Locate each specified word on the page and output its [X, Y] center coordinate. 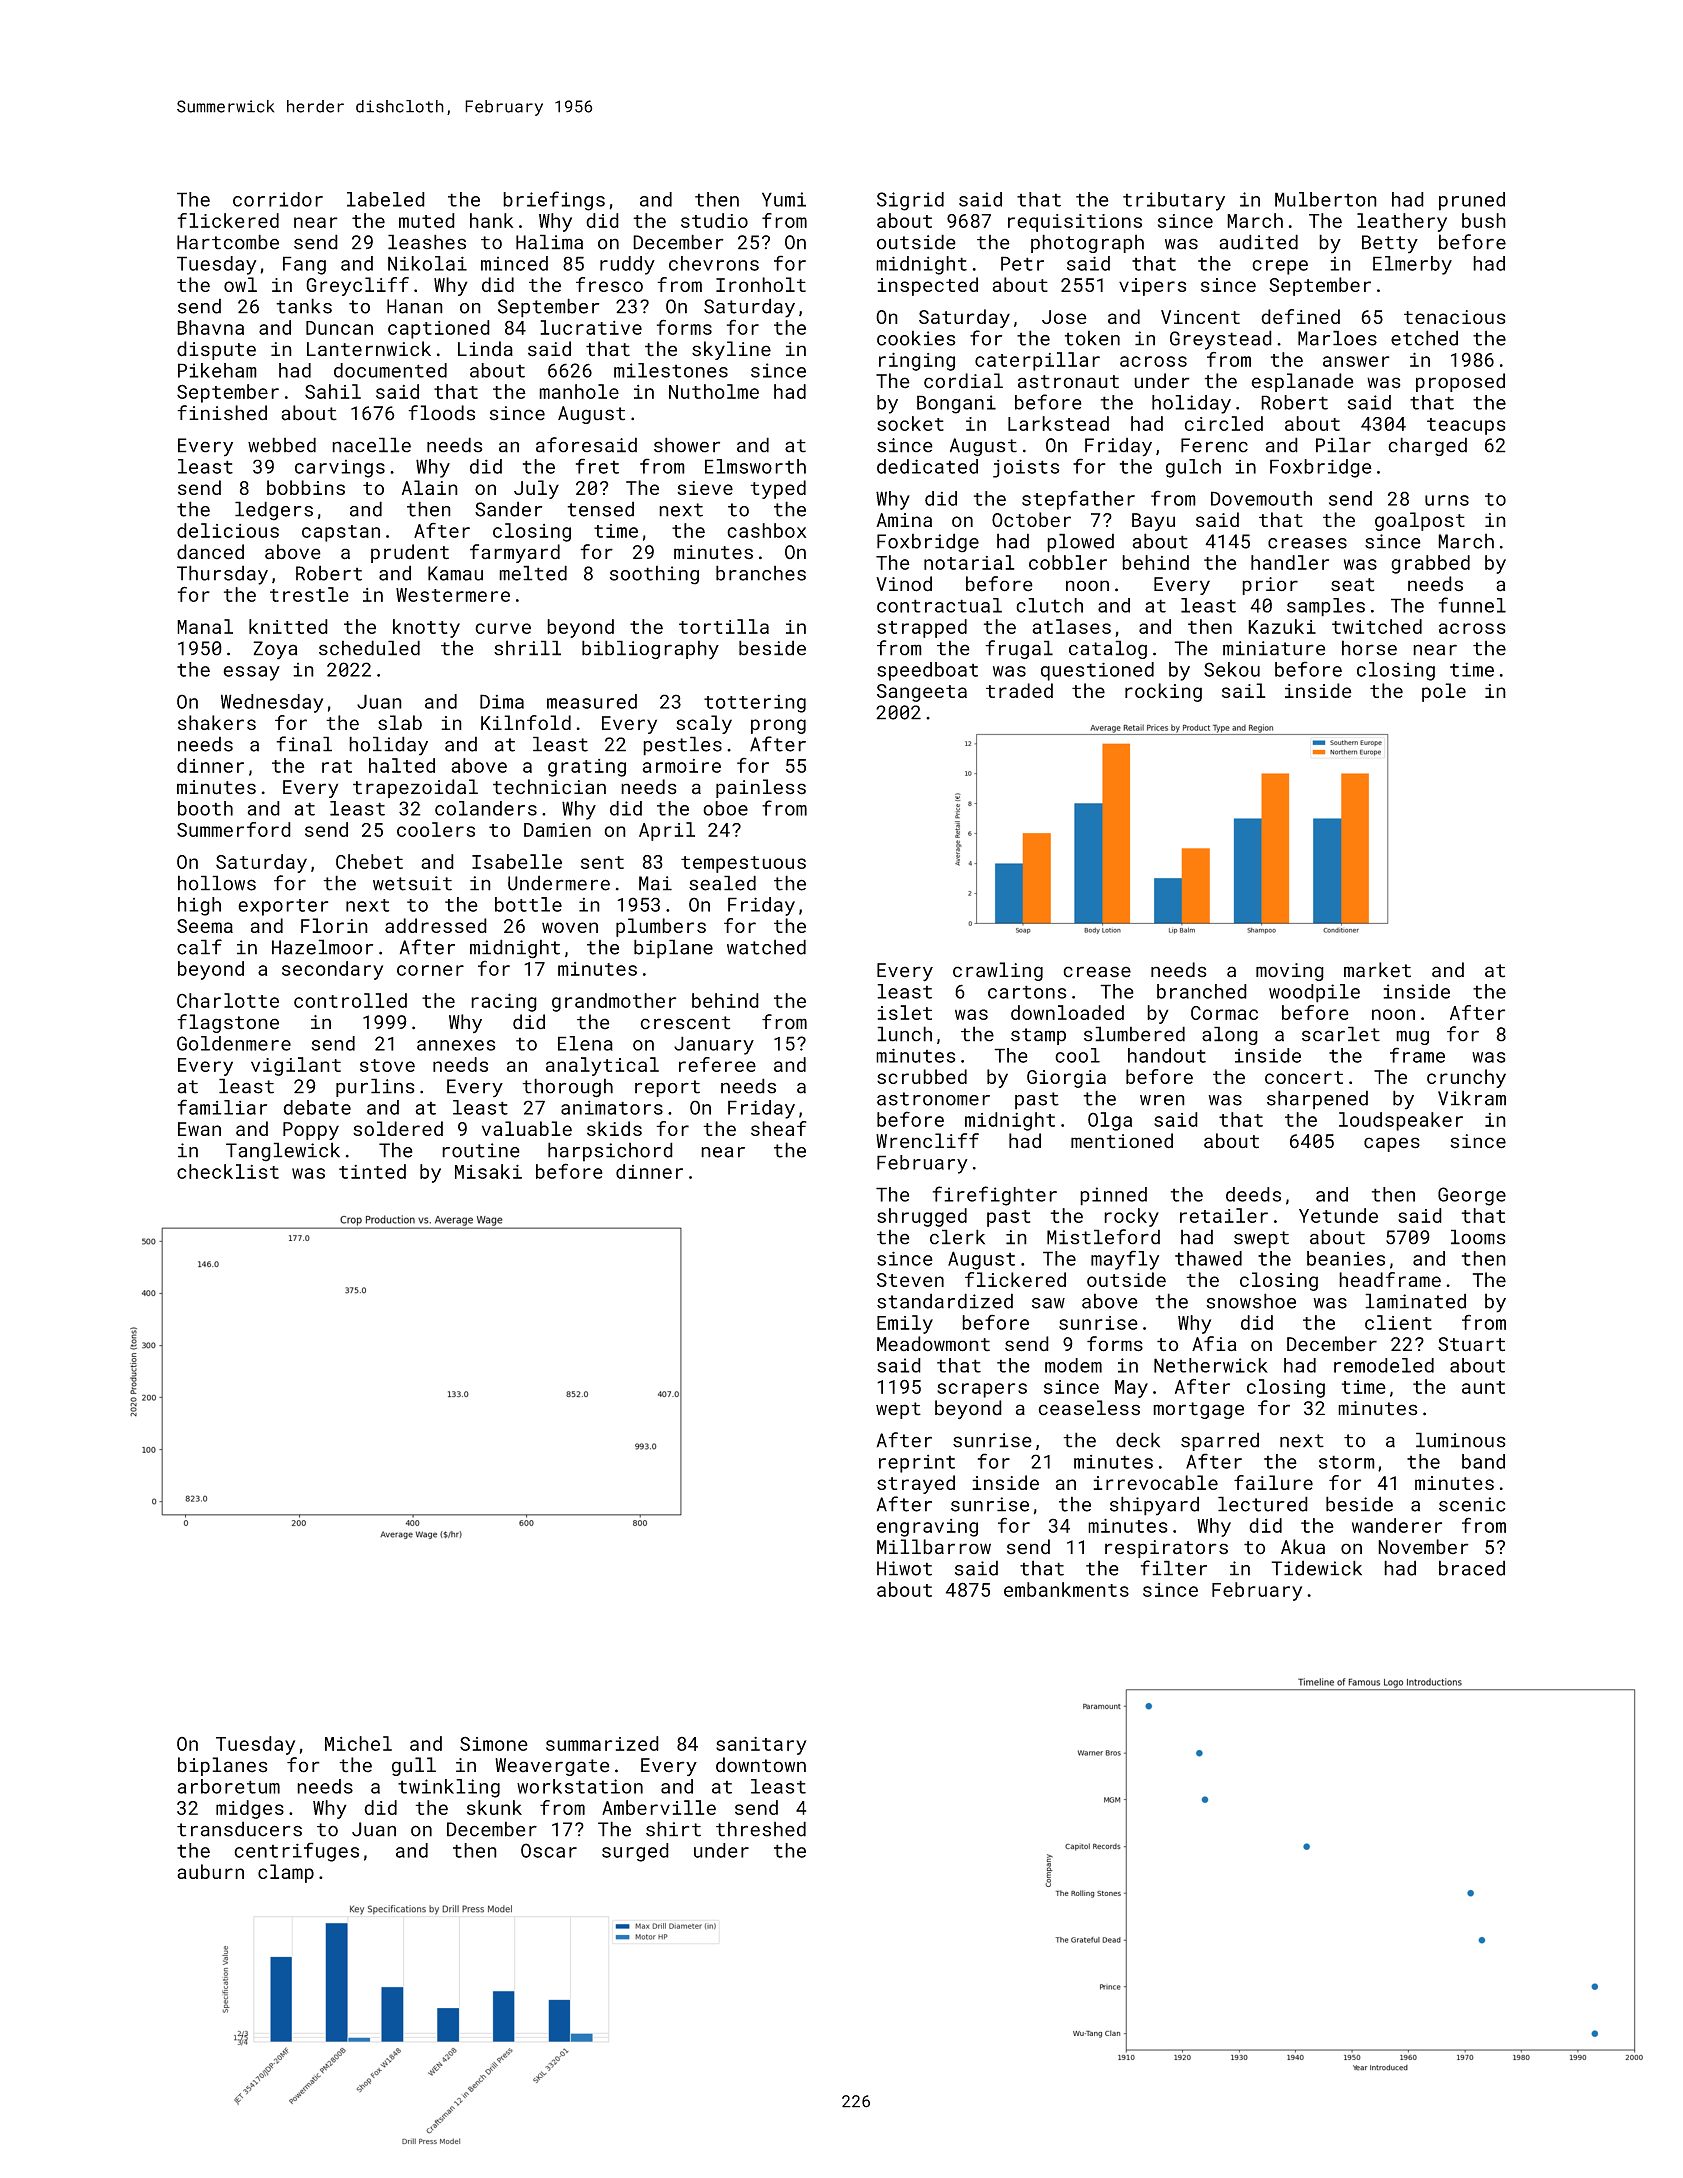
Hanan [415, 306]
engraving [927, 1528]
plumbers [661, 927]
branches [761, 573]
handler [1290, 562]
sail [1244, 690]
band [1483, 1461]
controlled [350, 1000]
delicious [228, 530]
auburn [210, 1871]
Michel [358, 1743]
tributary [1174, 201]
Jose [1064, 317]
